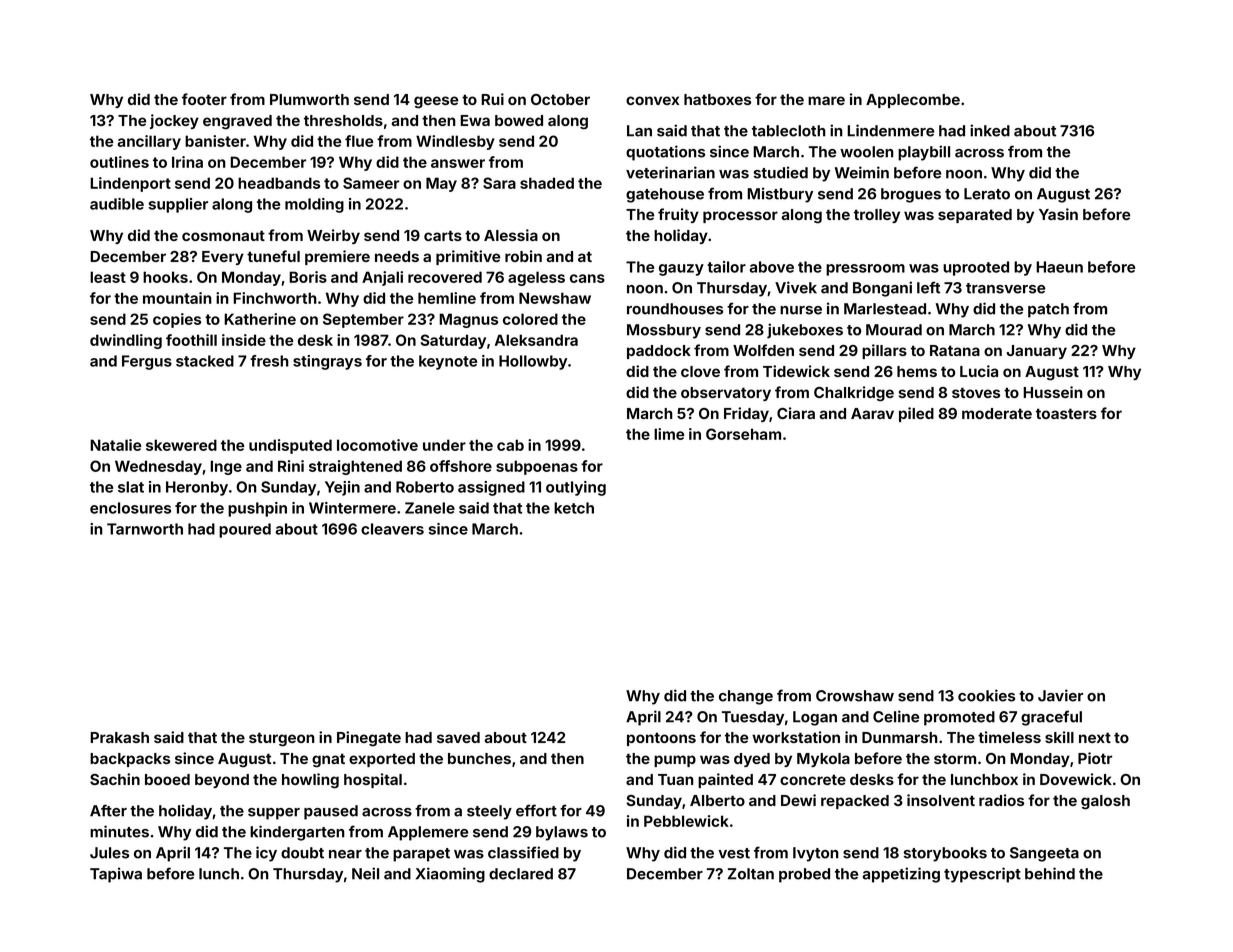  I want to click on cab, so click(510, 445).
